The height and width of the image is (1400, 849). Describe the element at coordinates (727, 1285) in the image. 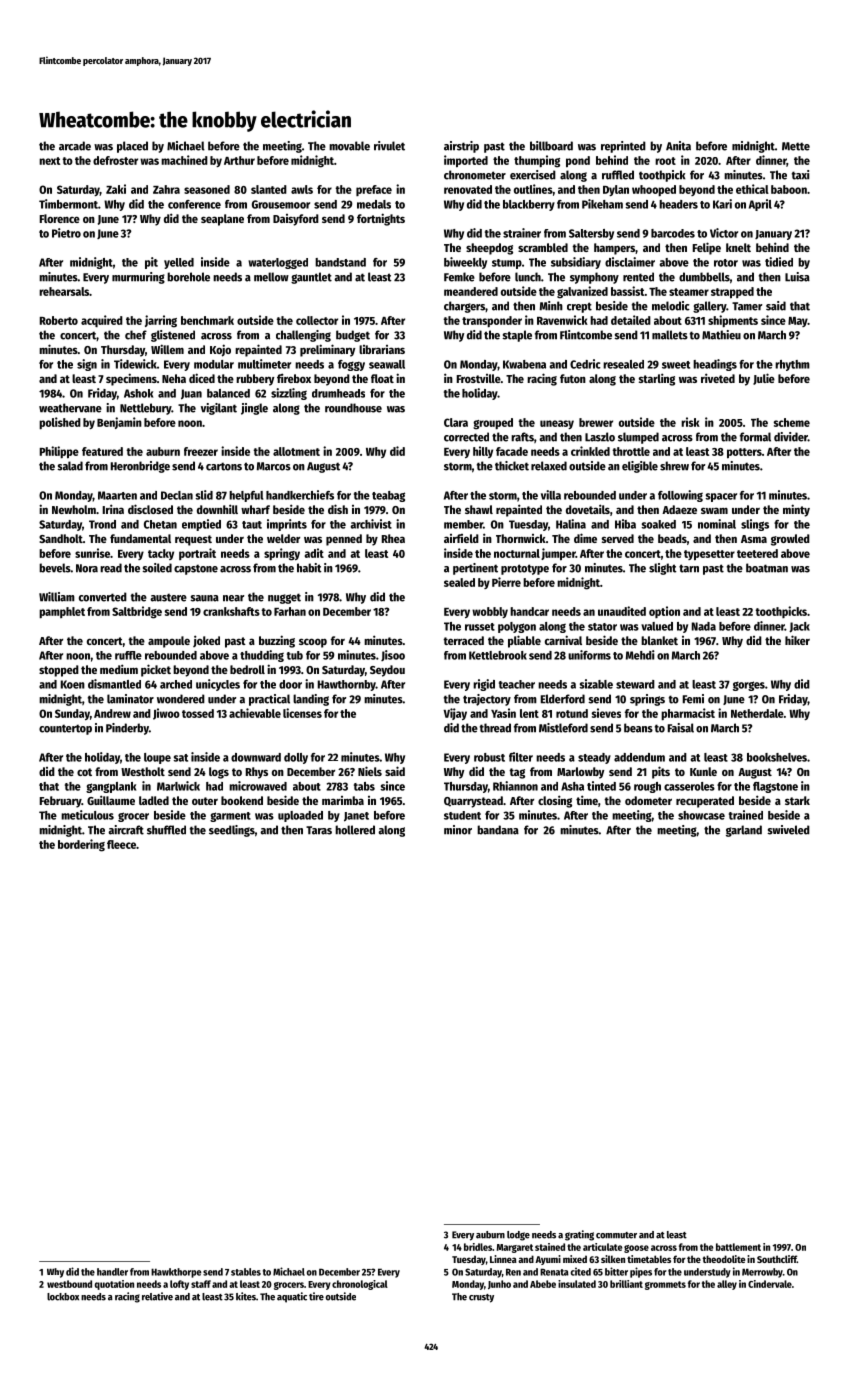

I see `alley` at that location.
